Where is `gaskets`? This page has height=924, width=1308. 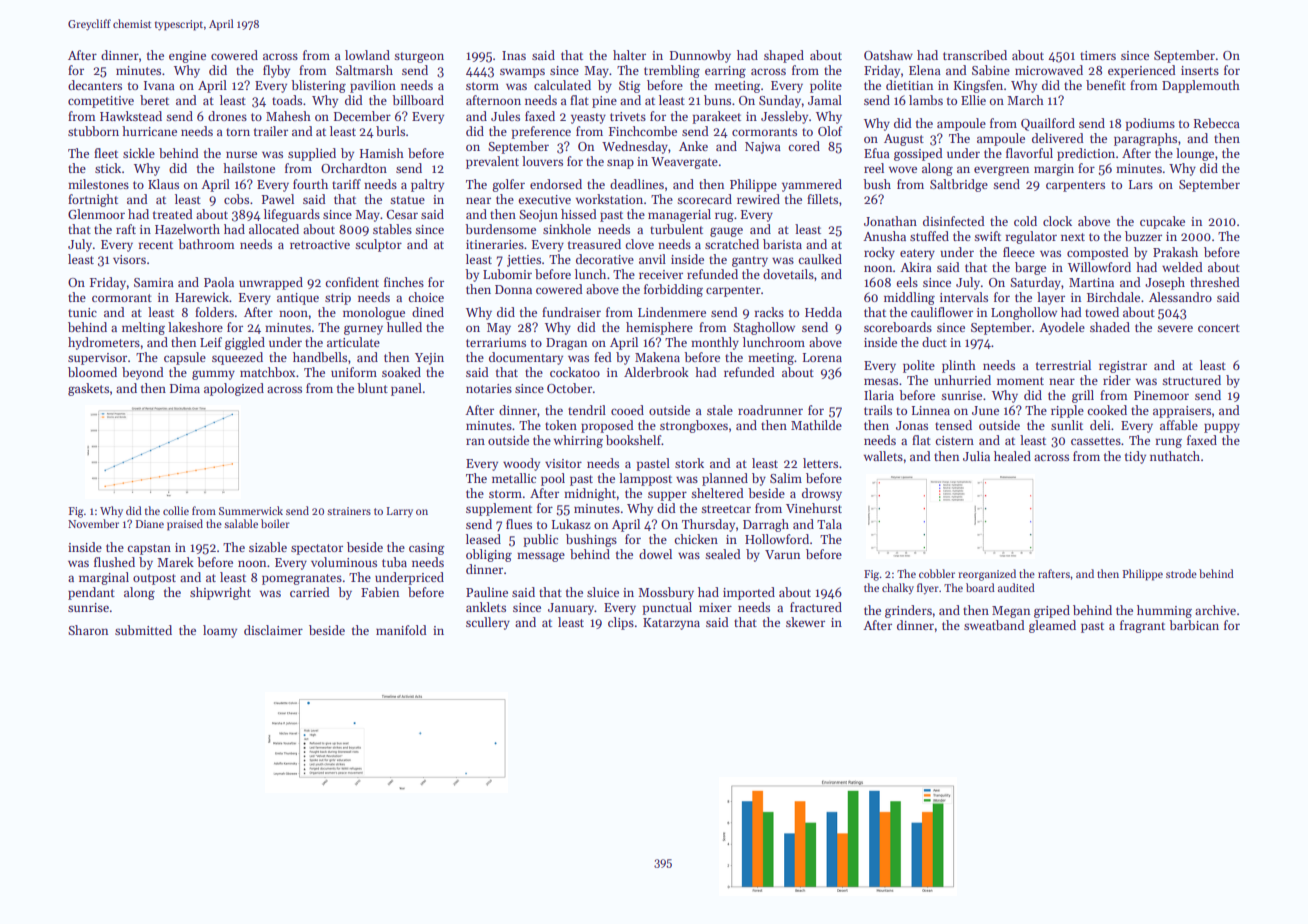 gaskets is located at coordinates (88, 389).
